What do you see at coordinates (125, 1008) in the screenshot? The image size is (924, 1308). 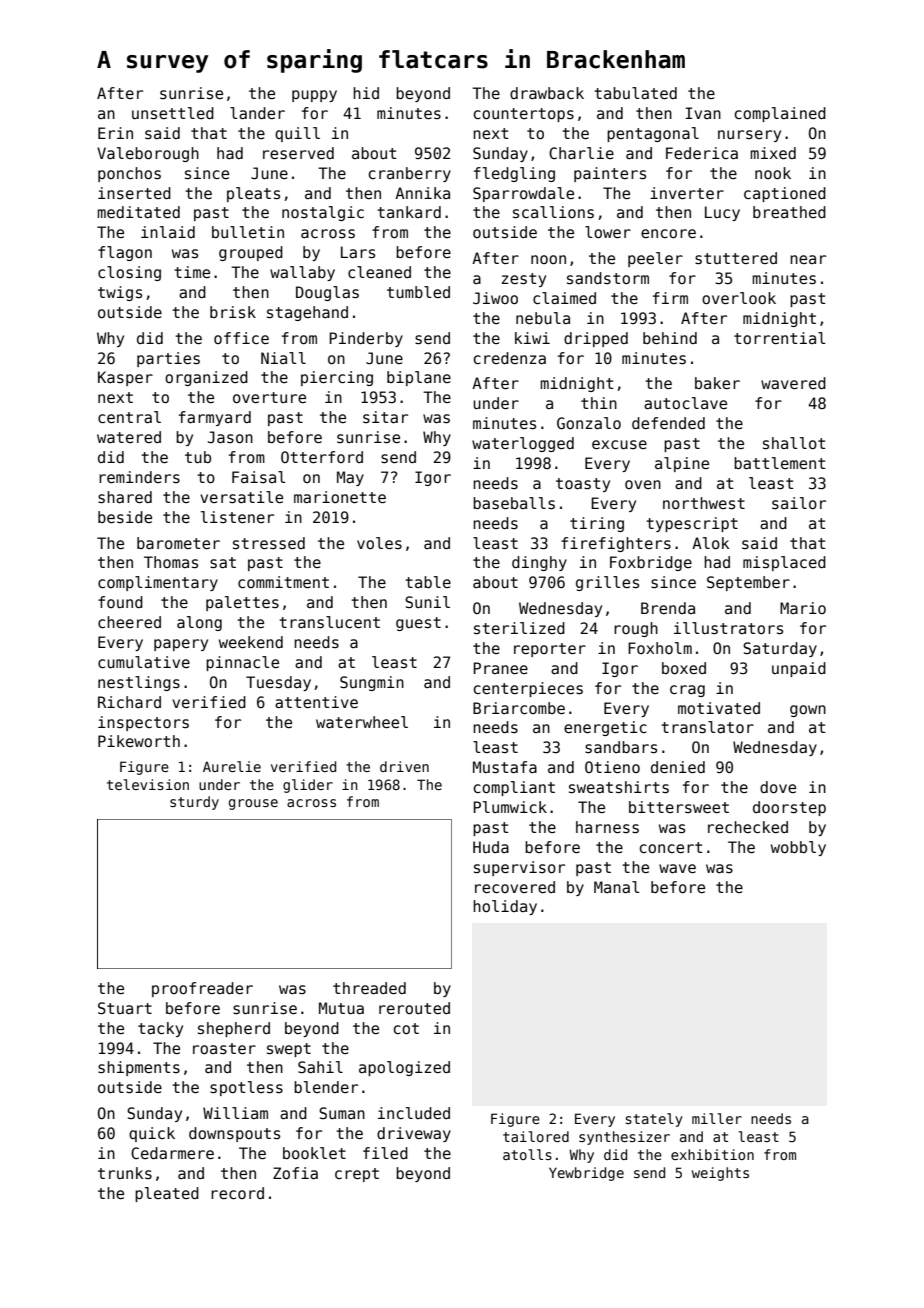 I see `Stuart` at bounding box center [125, 1008].
